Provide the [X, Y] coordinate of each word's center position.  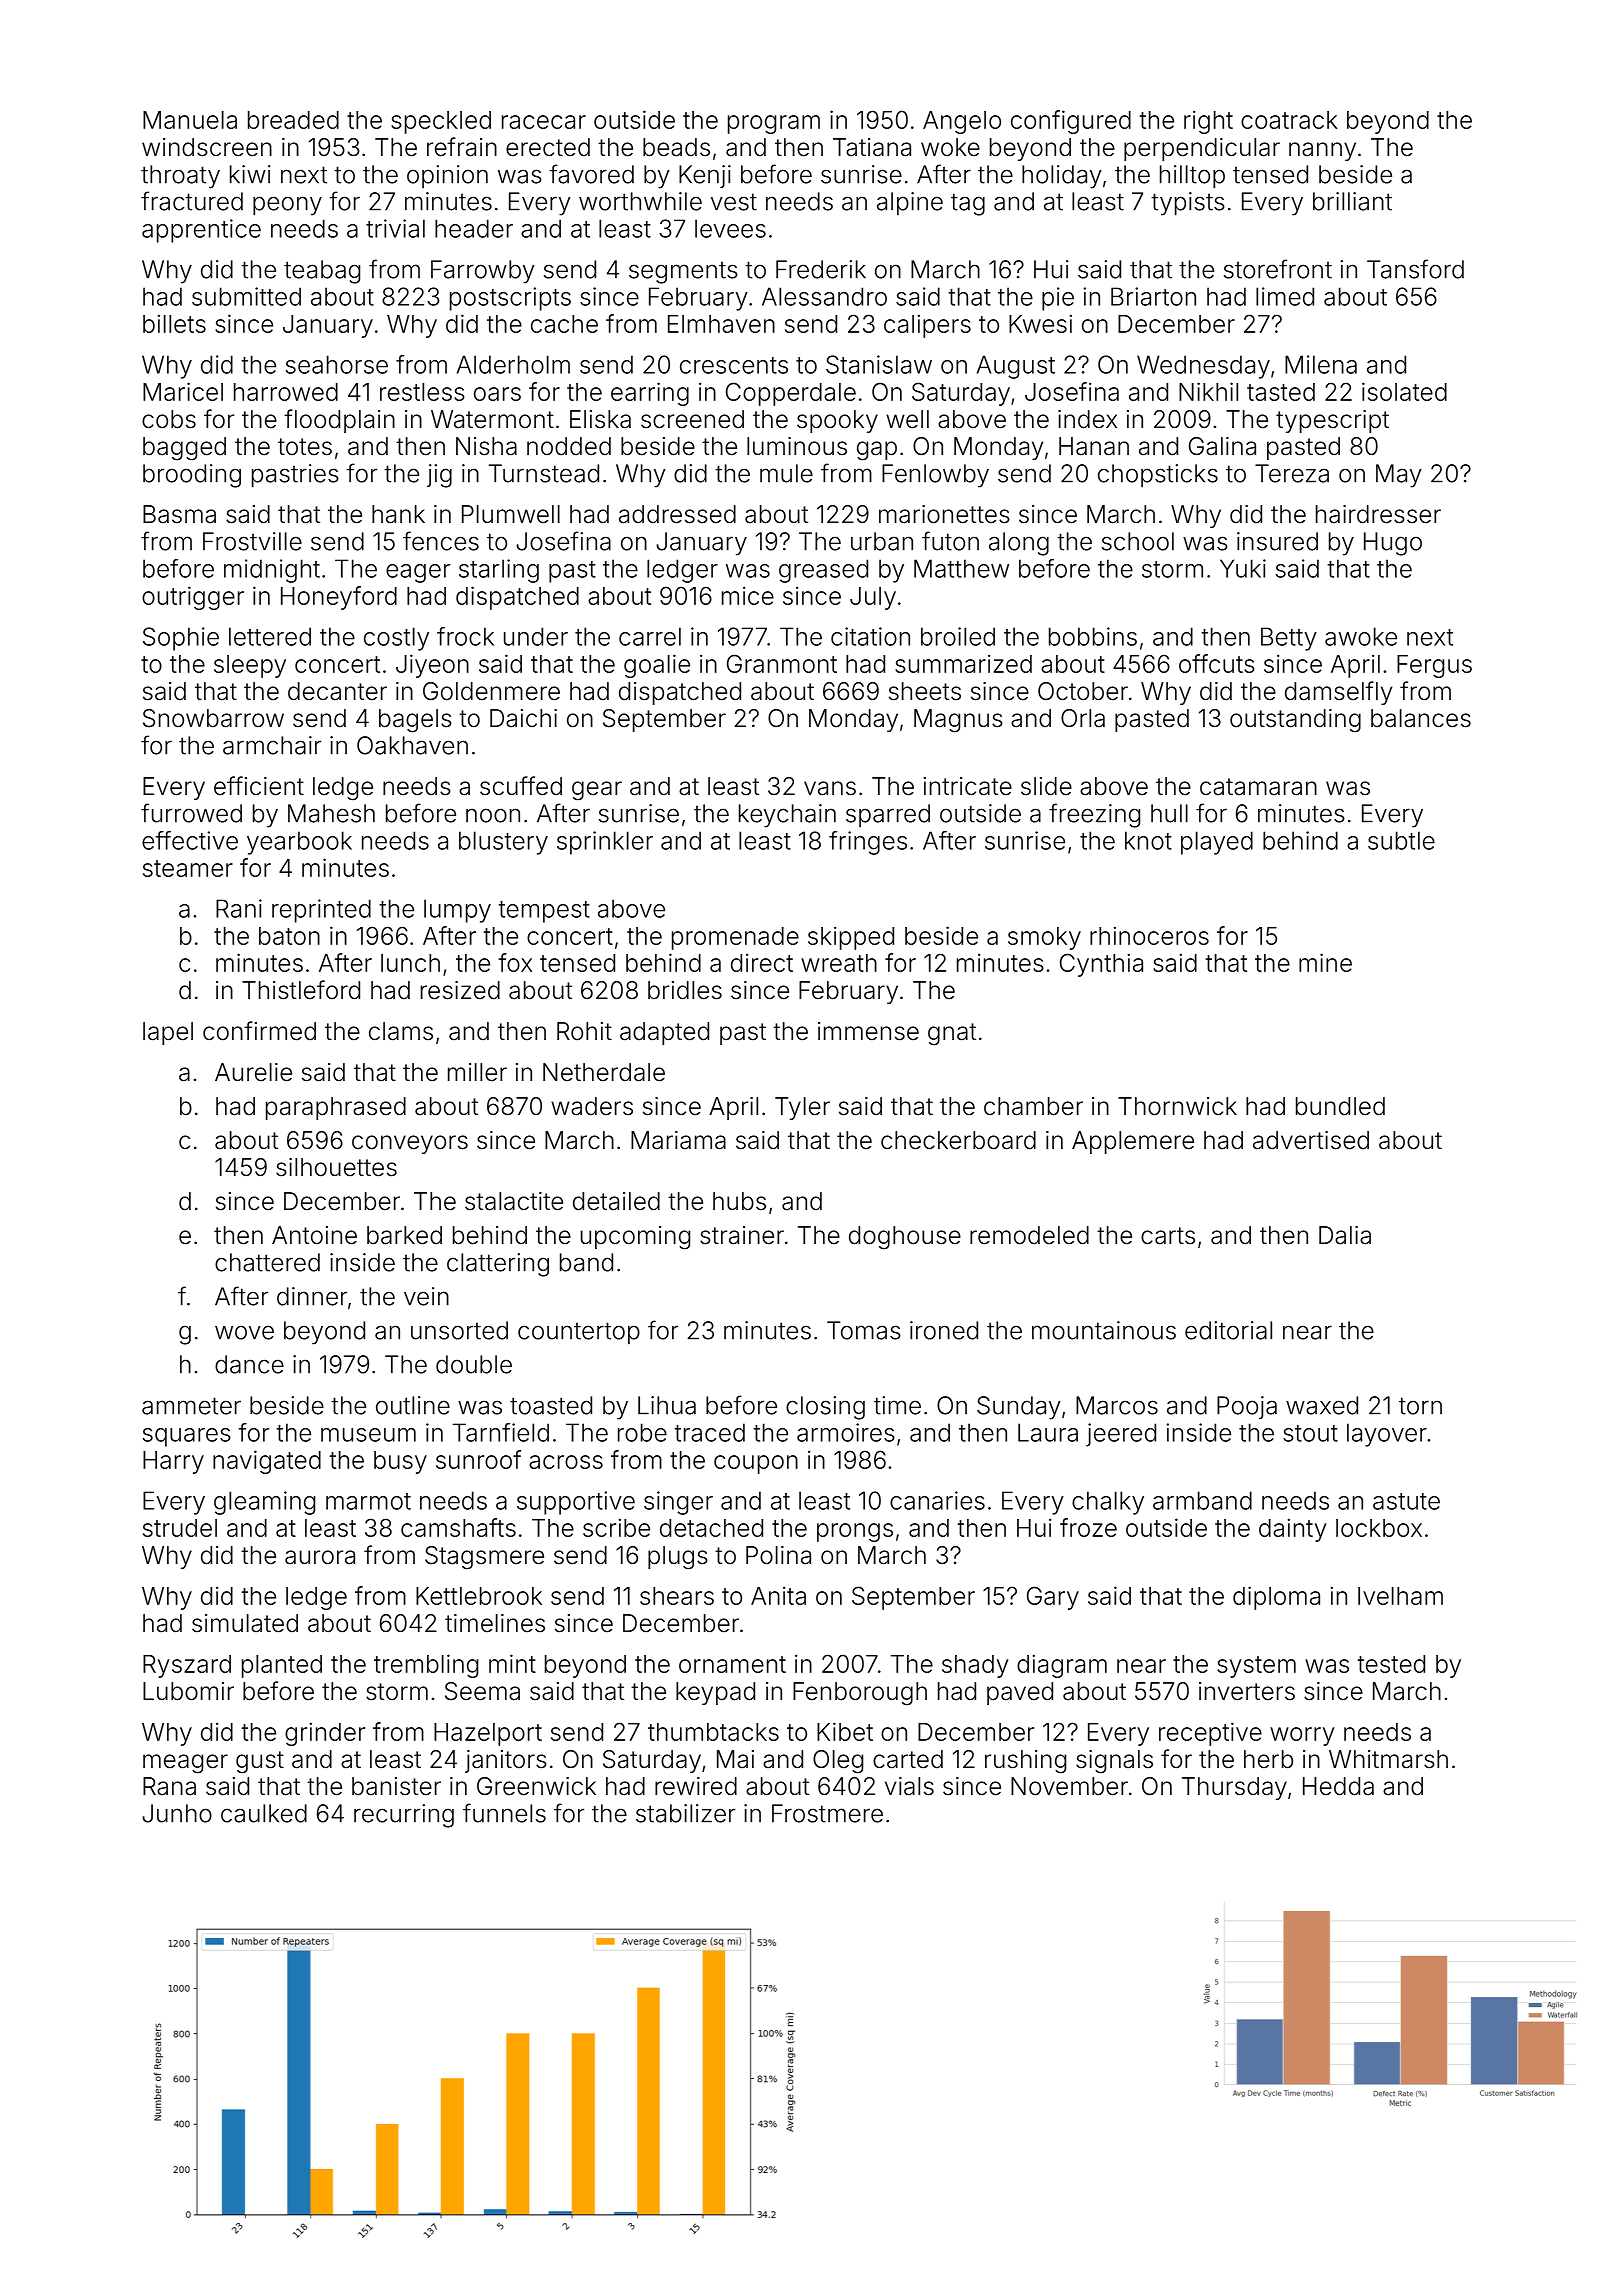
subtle [1401, 840]
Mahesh [331, 813]
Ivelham [1400, 1596]
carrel [650, 636]
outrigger [193, 598]
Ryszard [187, 1666]
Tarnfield [501, 1432]
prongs [855, 1532]
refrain [462, 147]
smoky [1044, 938]
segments [683, 272]
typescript [1332, 421]
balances [1421, 718]
